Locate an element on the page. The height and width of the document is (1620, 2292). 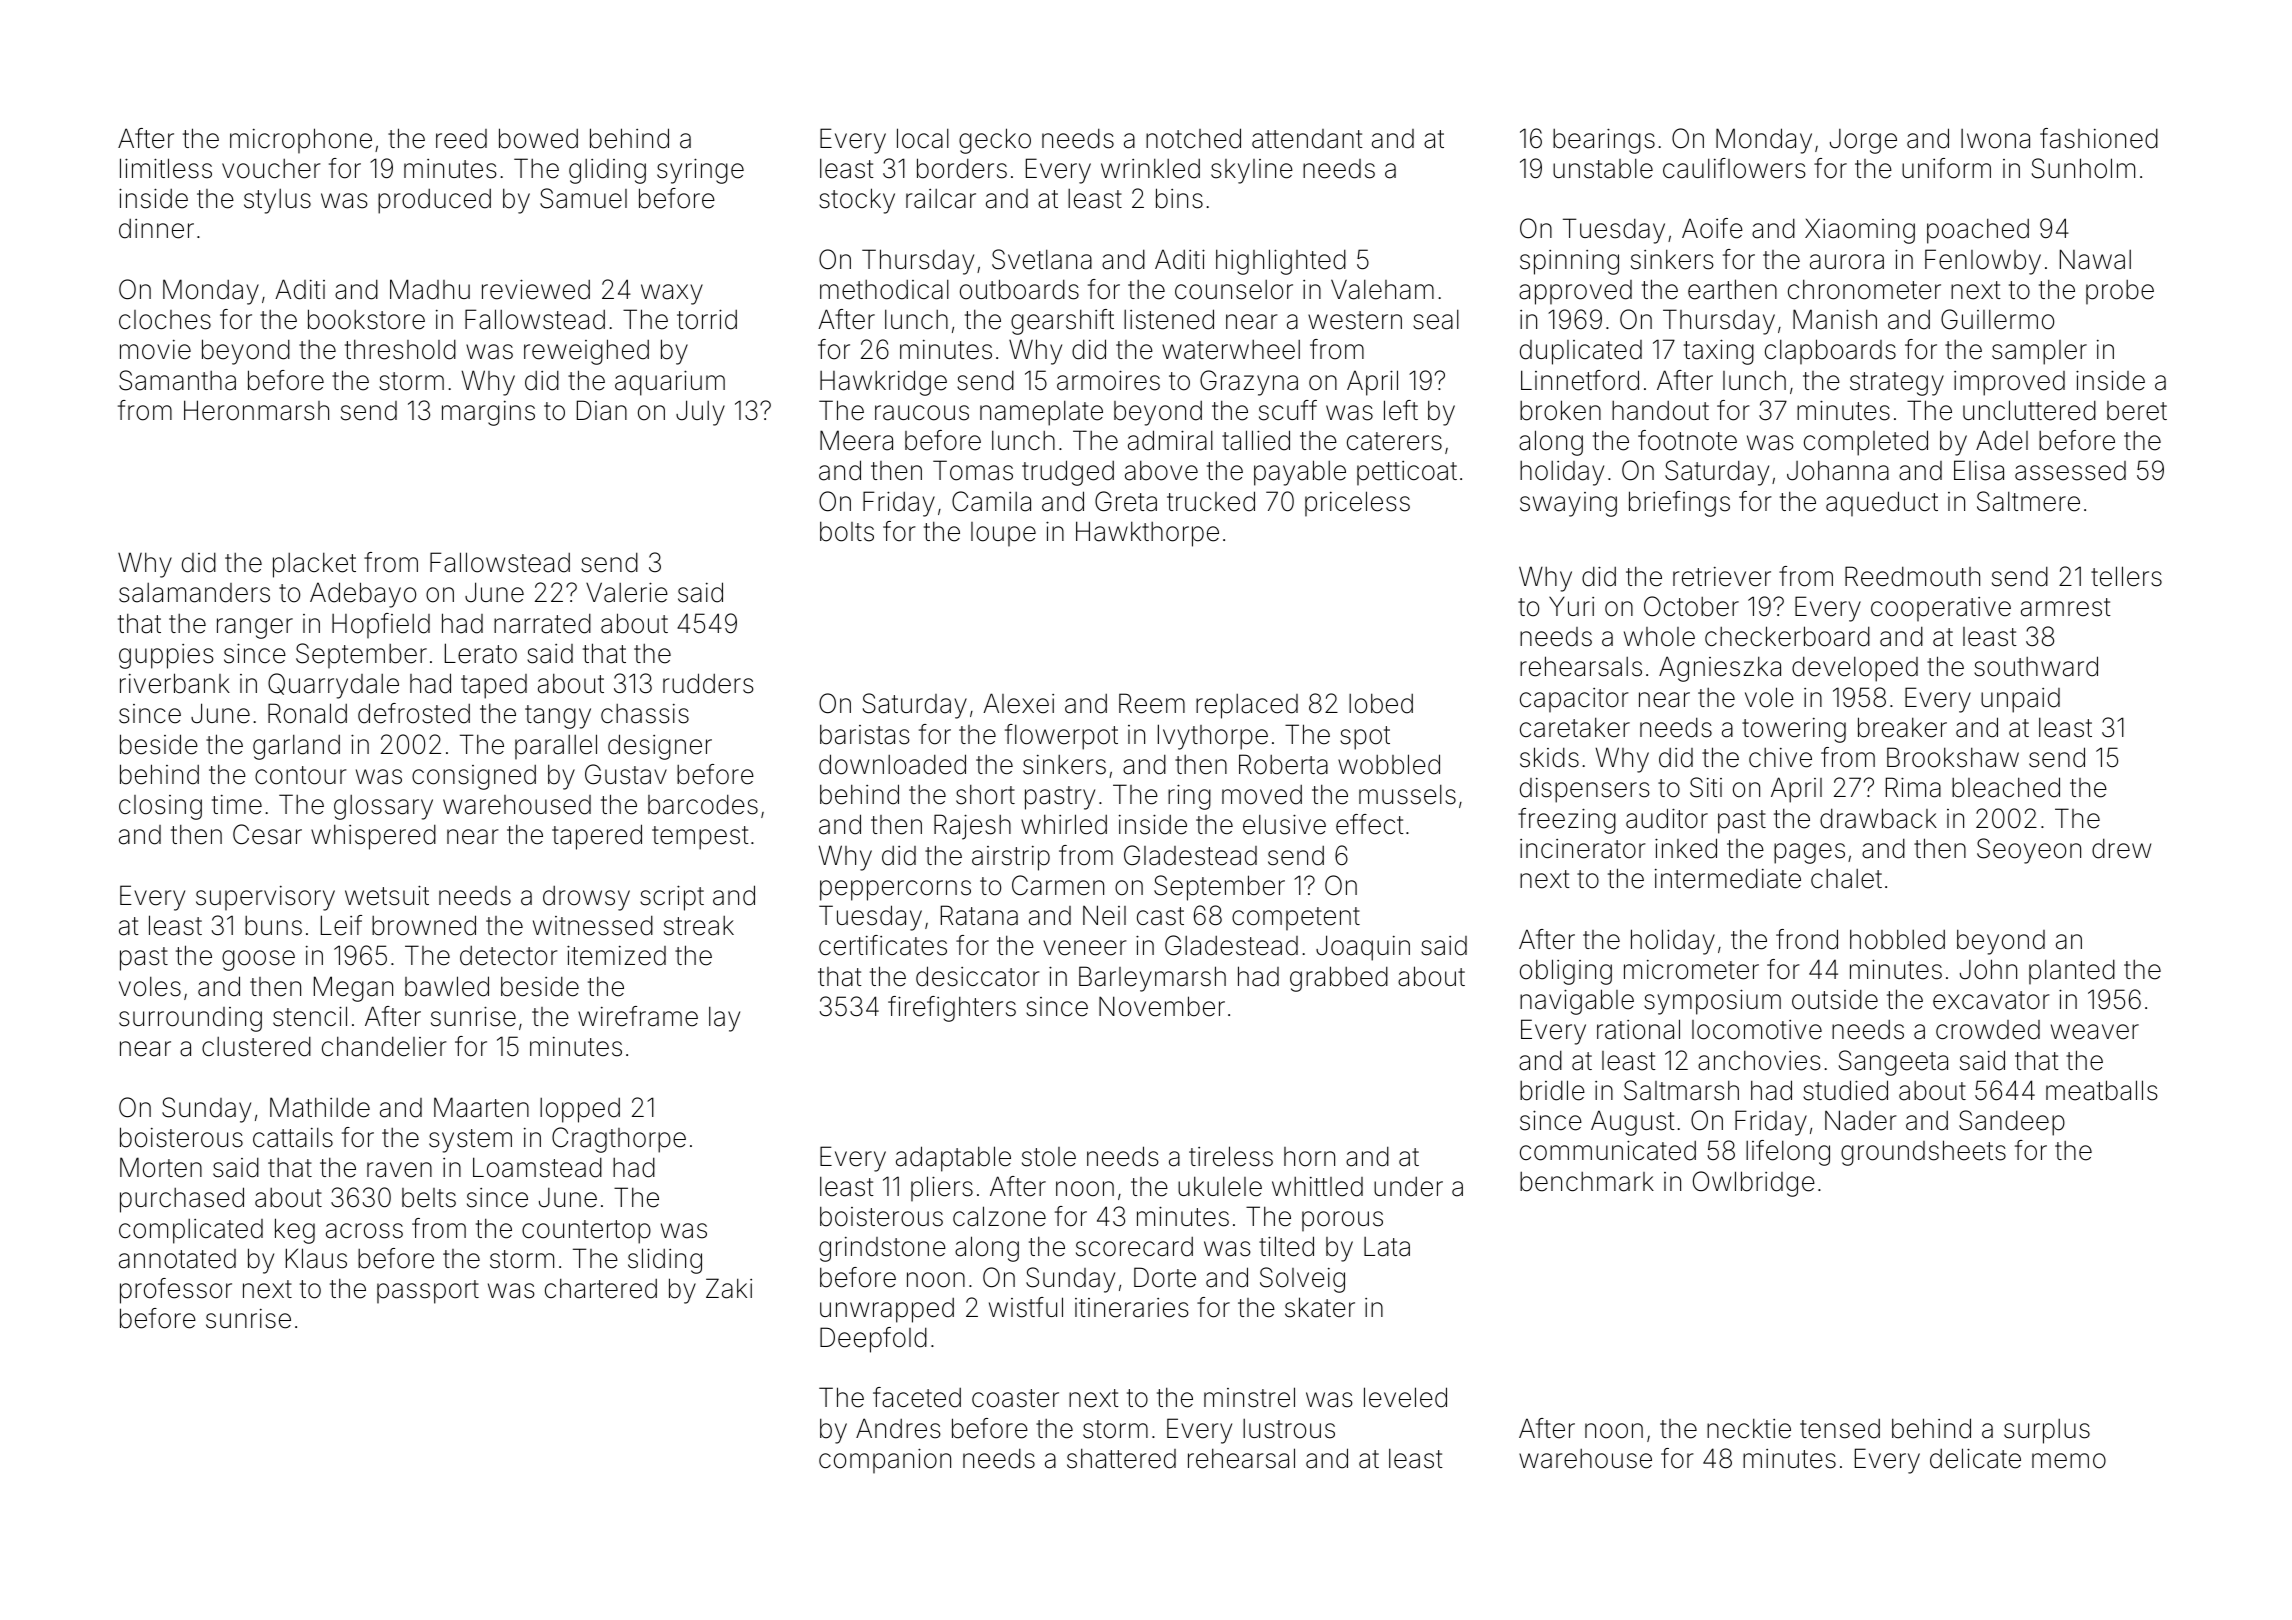
planted is located at coordinates (2072, 972).
